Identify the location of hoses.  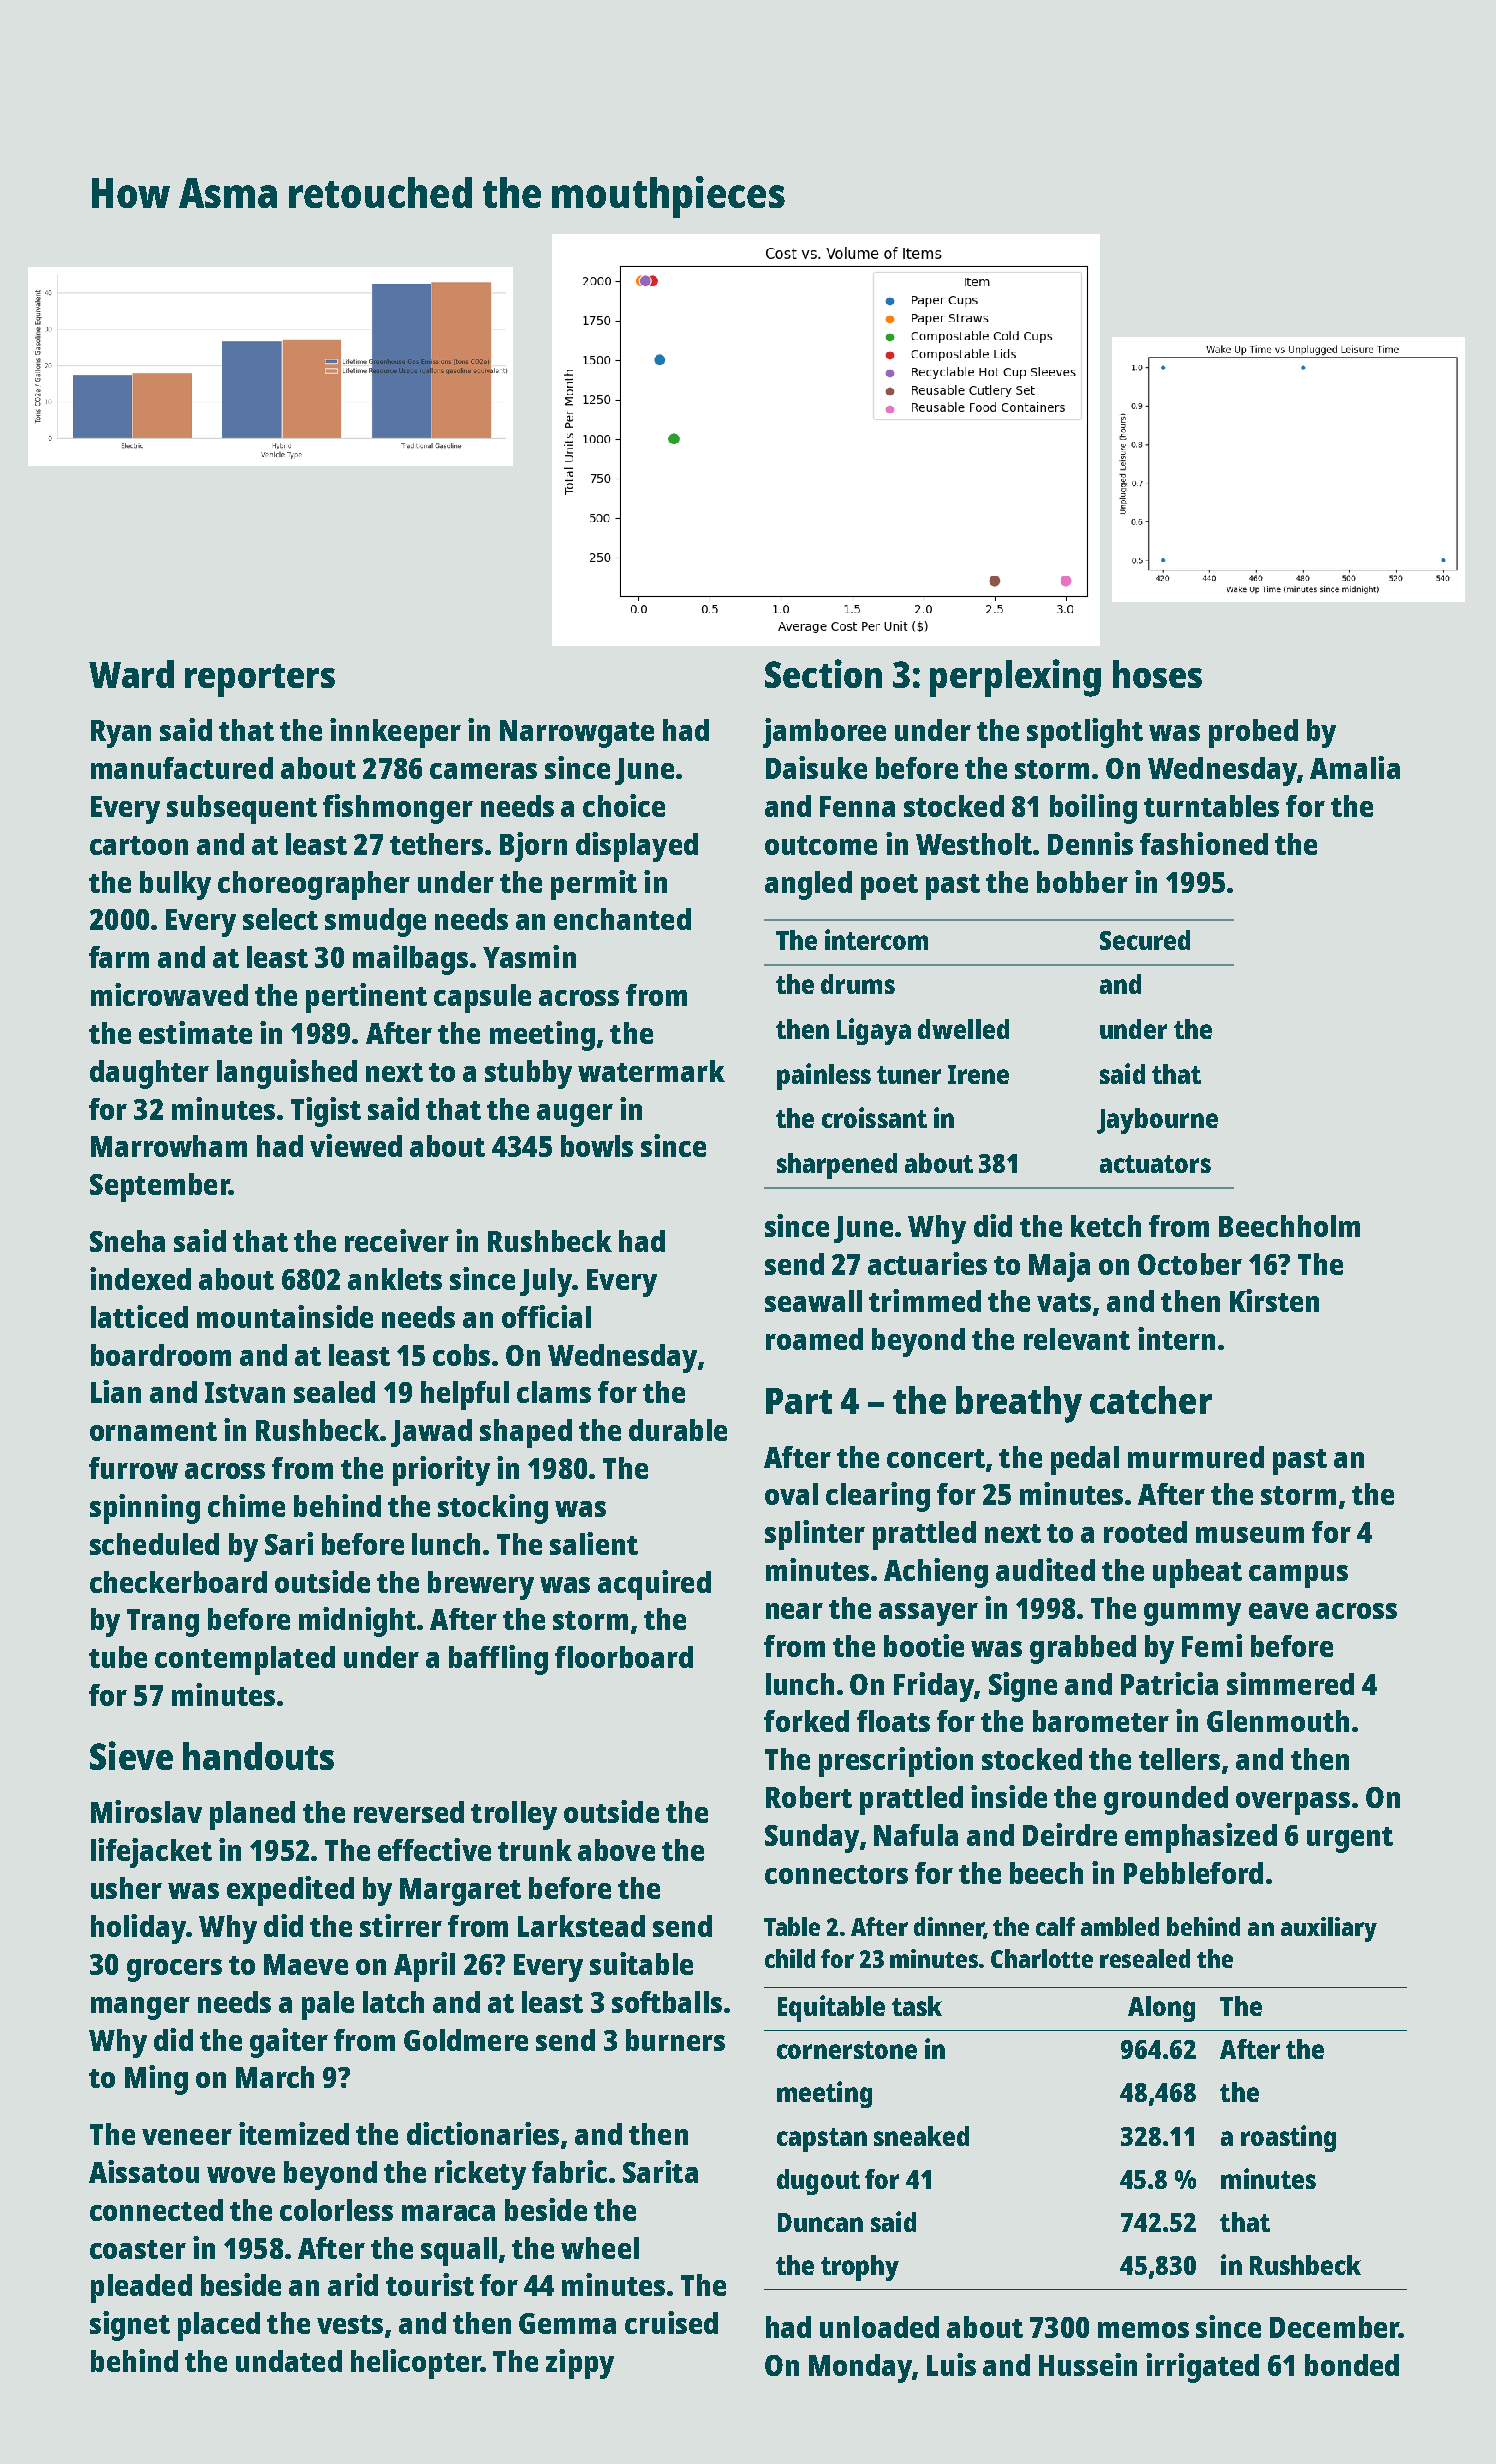
(1157, 674).
